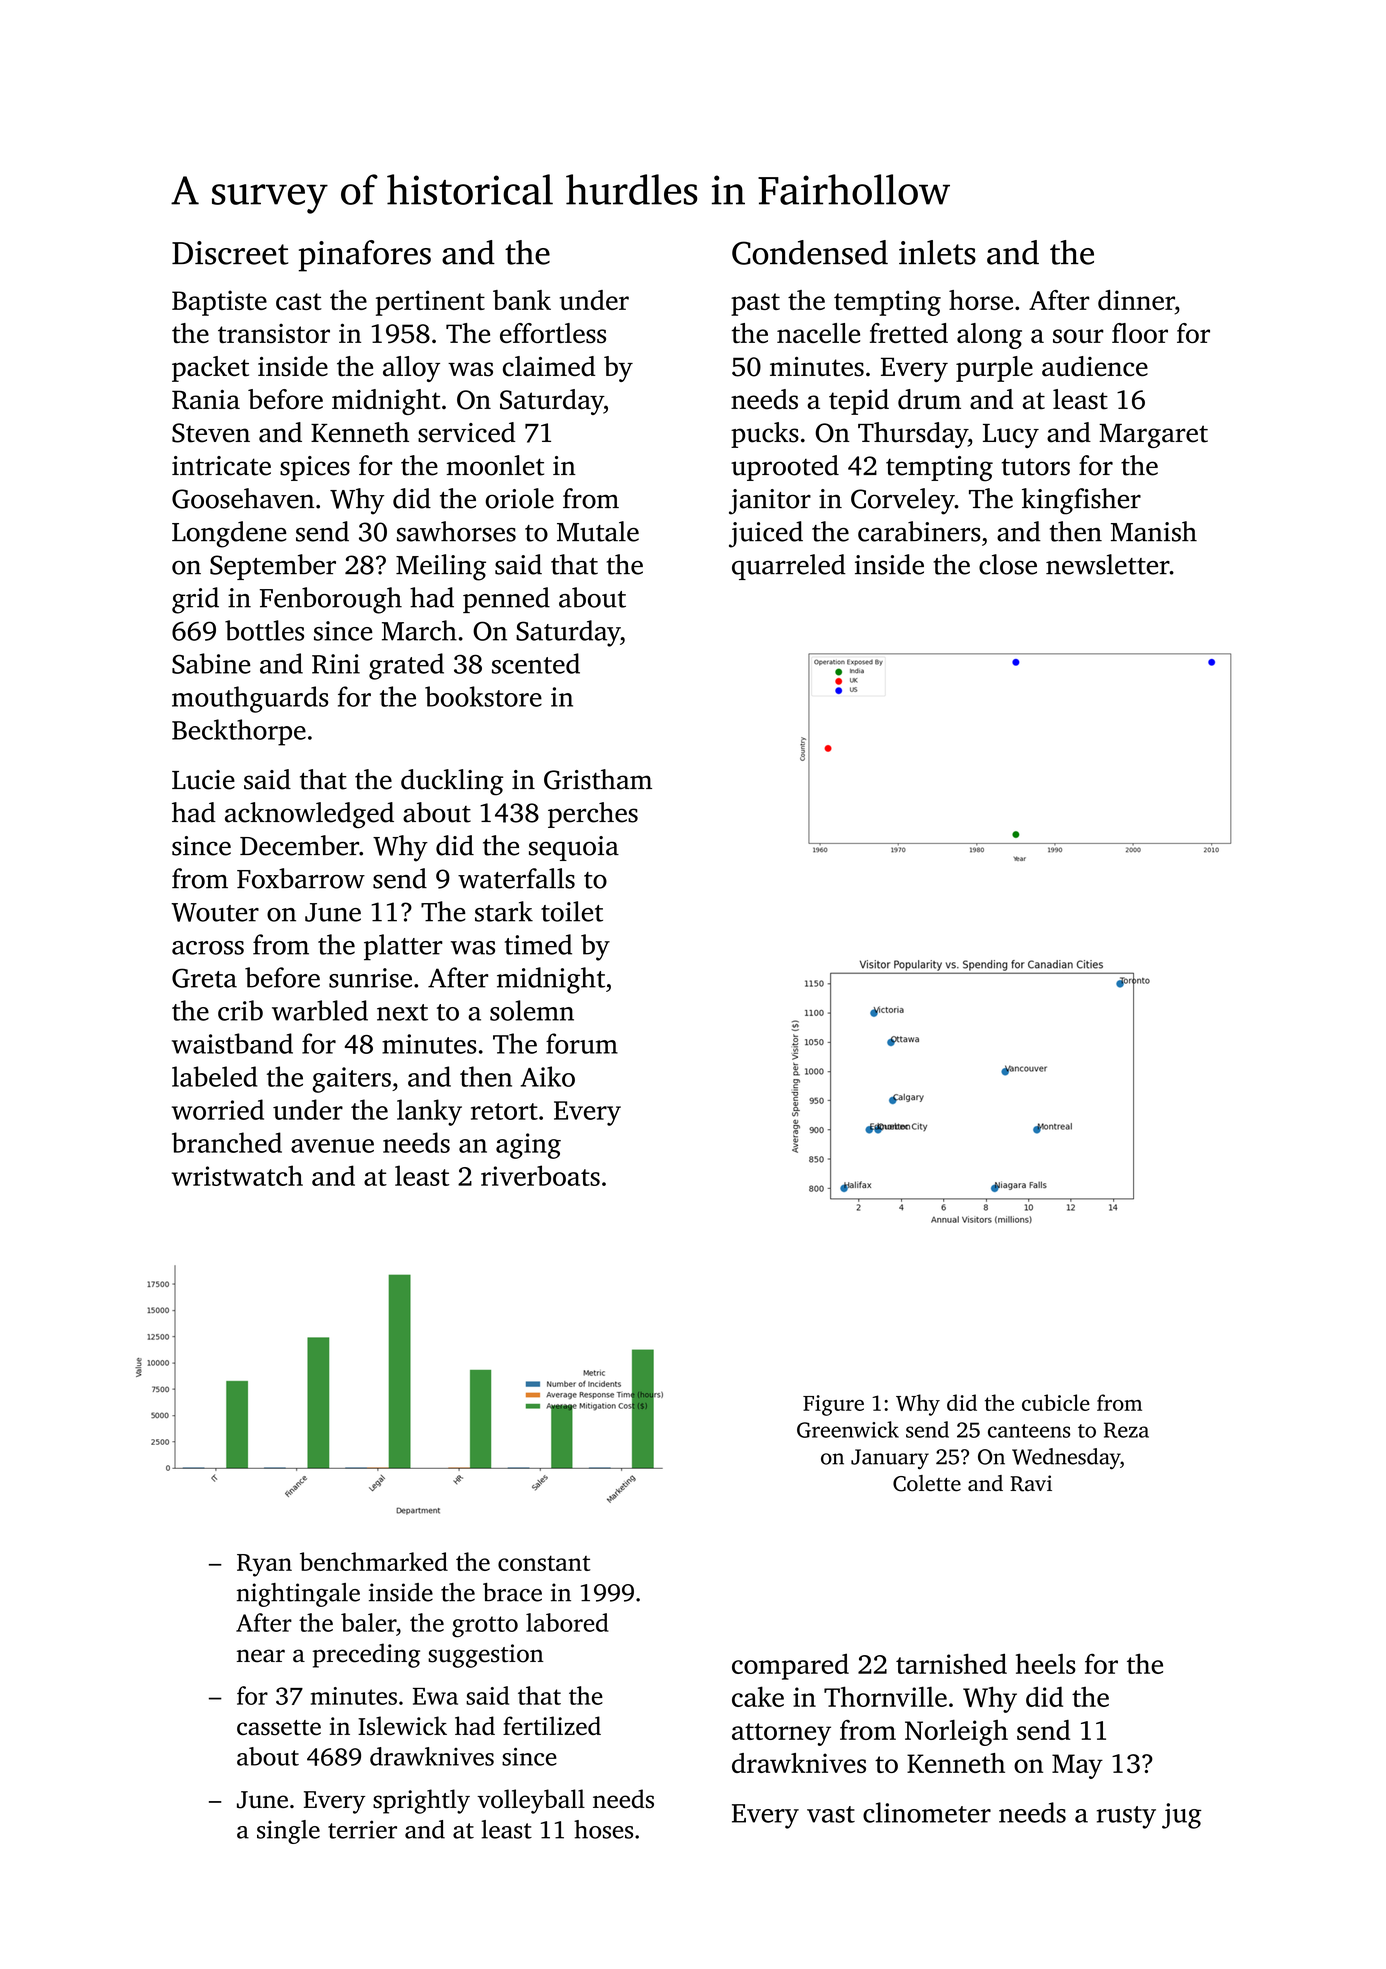 This document has height=1969, width=1386. I want to click on close, so click(1008, 564).
